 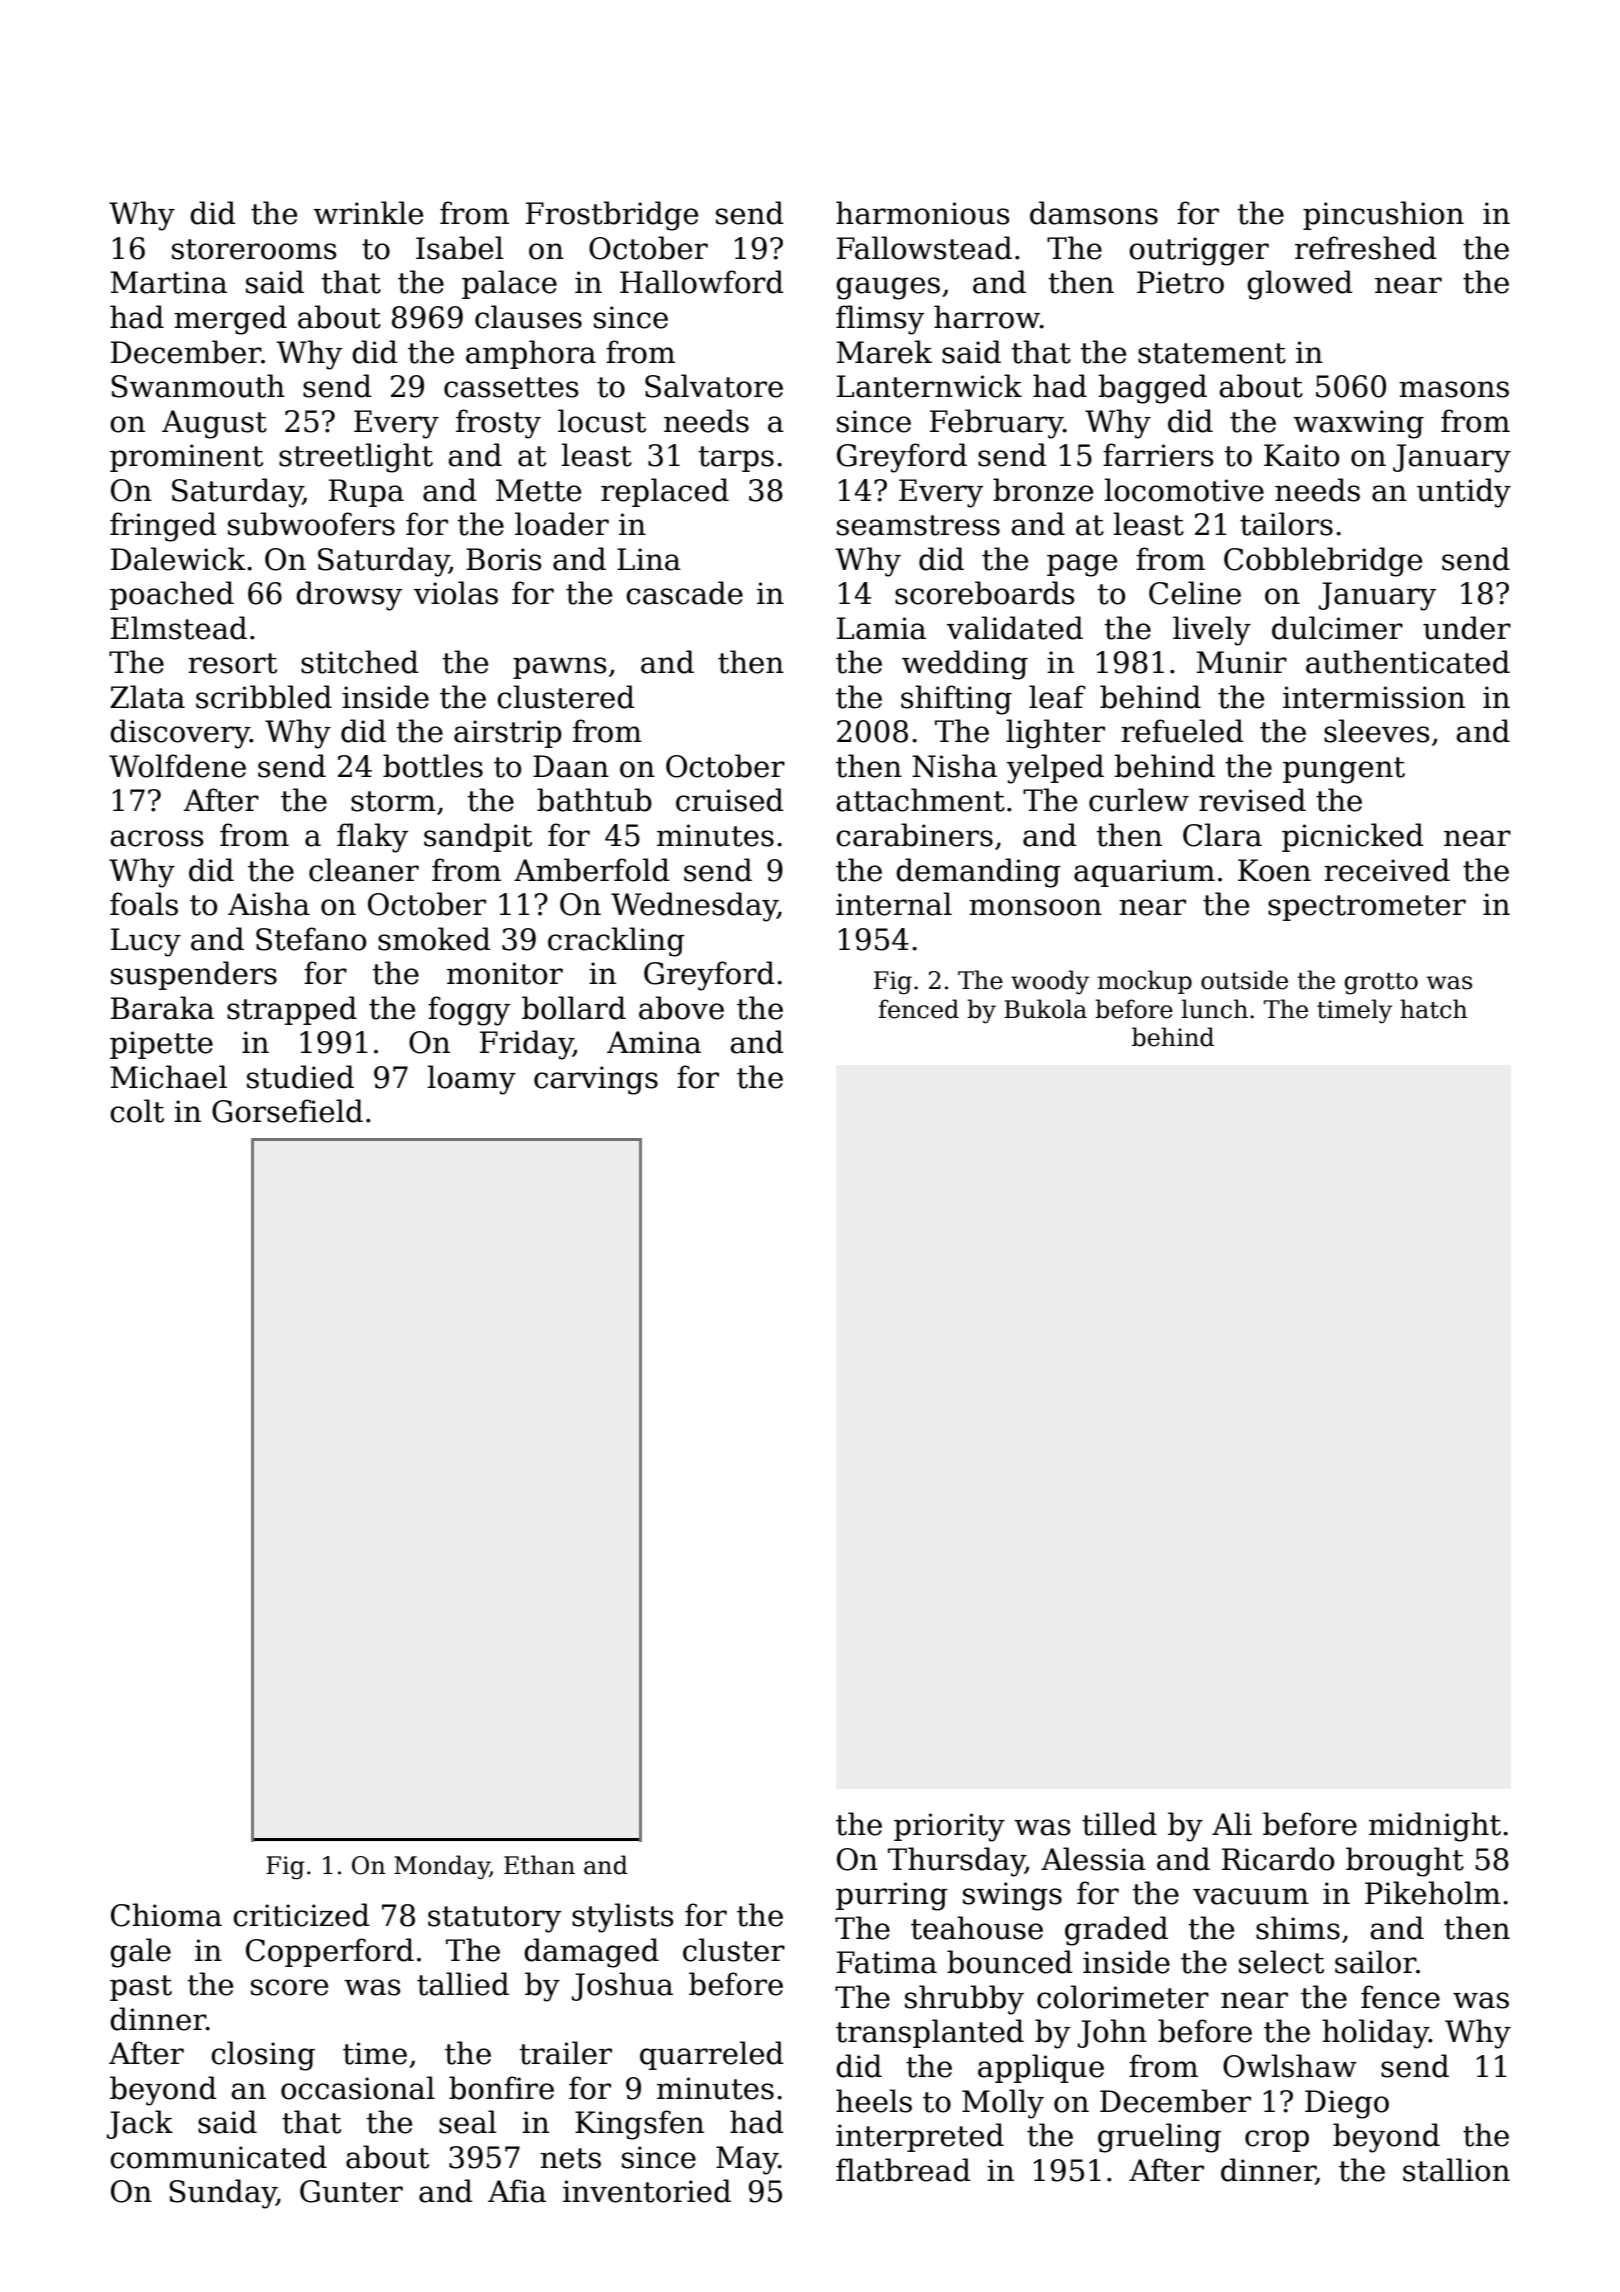 I want to click on quarreled, so click(x=712, y=2055).
